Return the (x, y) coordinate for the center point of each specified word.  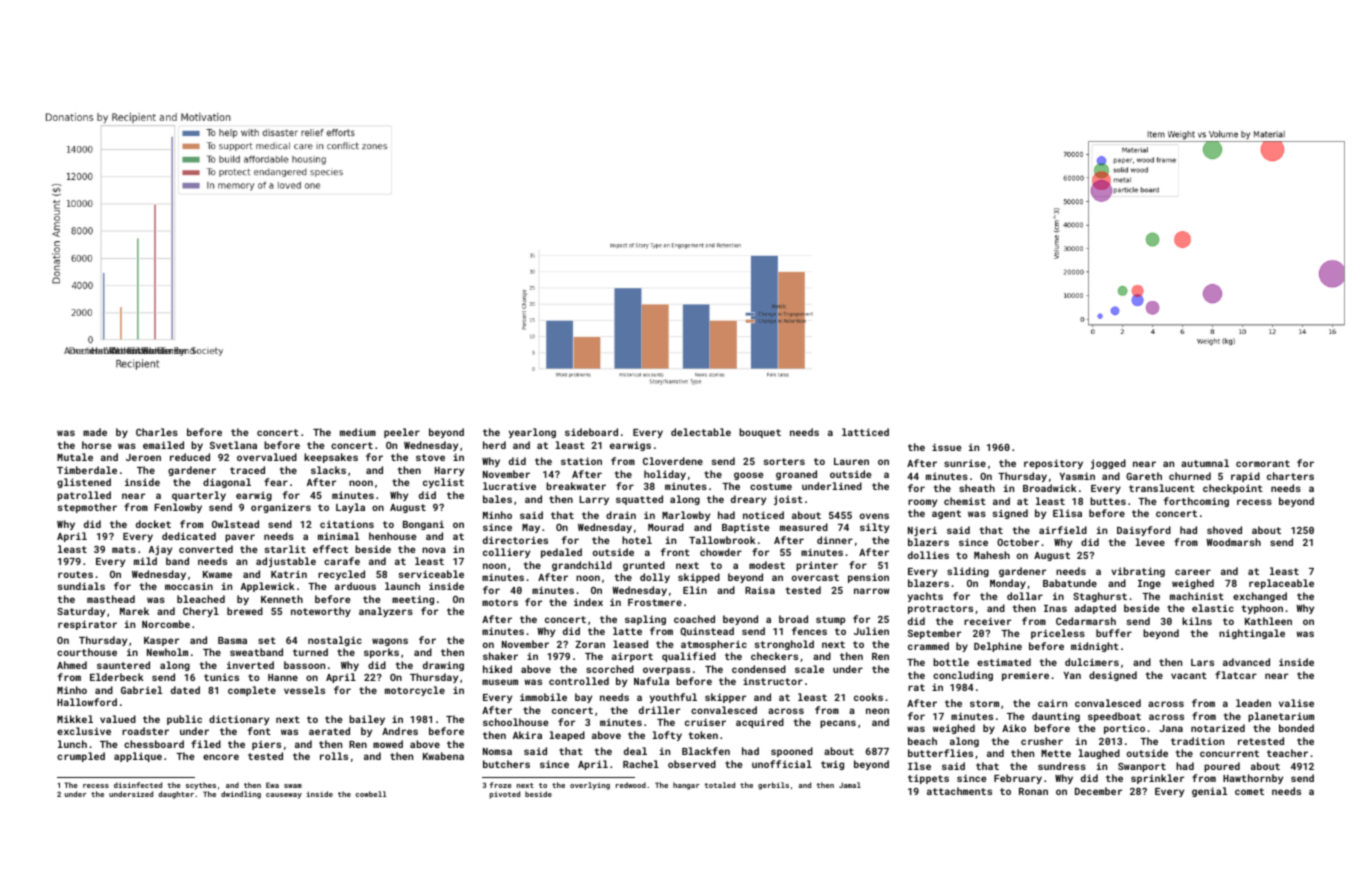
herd (494, 445)
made (95, 432)
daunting (1056, 717)
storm (984, 703)
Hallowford (87, 702)
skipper (725, 698)
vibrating (1138, 572)
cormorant (1263, 463)
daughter (176, 795)
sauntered (123, 665)
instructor (773, 681)
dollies (928, 555)
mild (145, 561)
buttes (1108, 501)
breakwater (576, 486)
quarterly (199, 496)
